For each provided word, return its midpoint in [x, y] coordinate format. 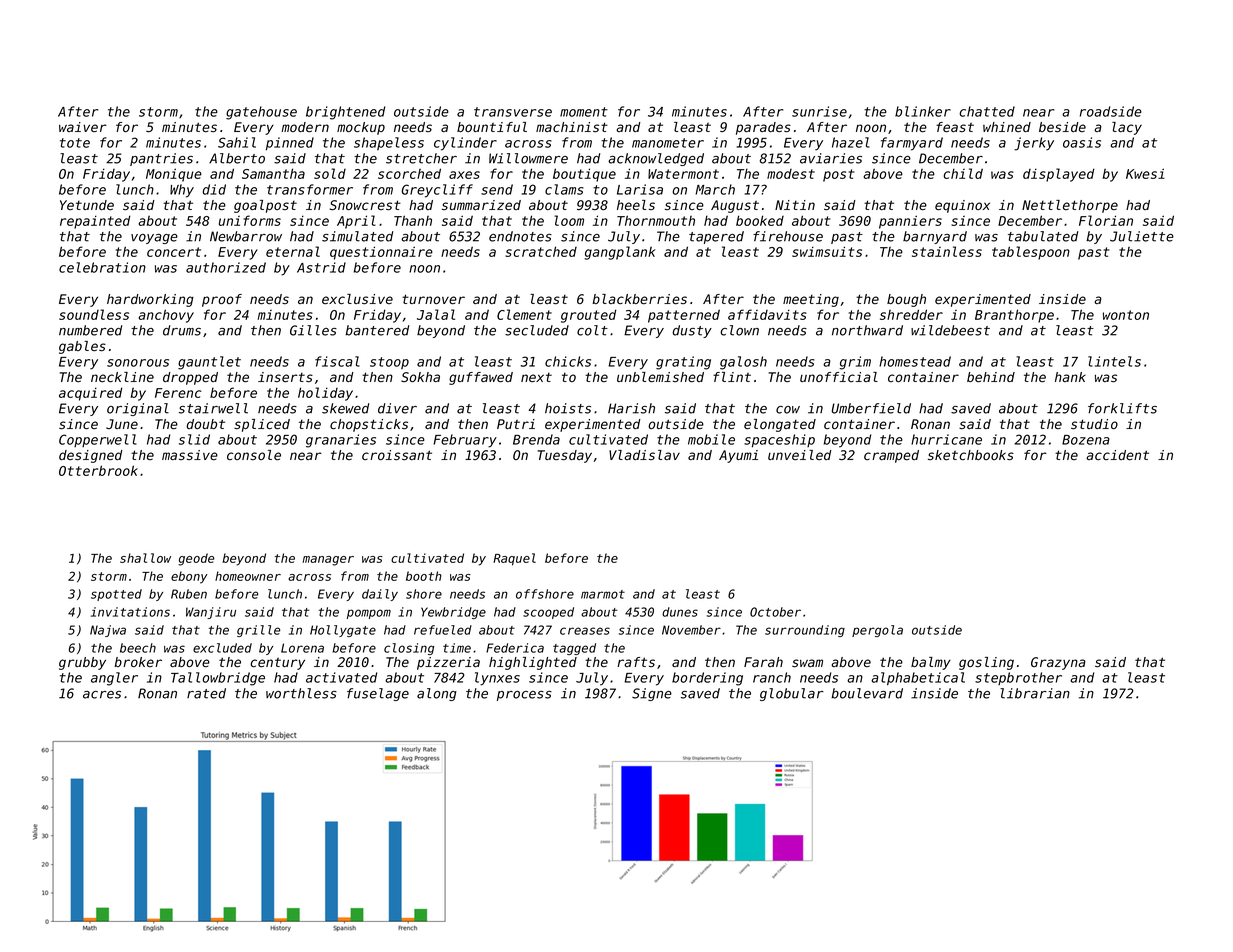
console [254, 455]
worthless [301, 693]
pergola [877, 631]
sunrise [819, 111]
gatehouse [261, 113]
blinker [923, 111]
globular [792, 694]
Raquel [514, 559]
